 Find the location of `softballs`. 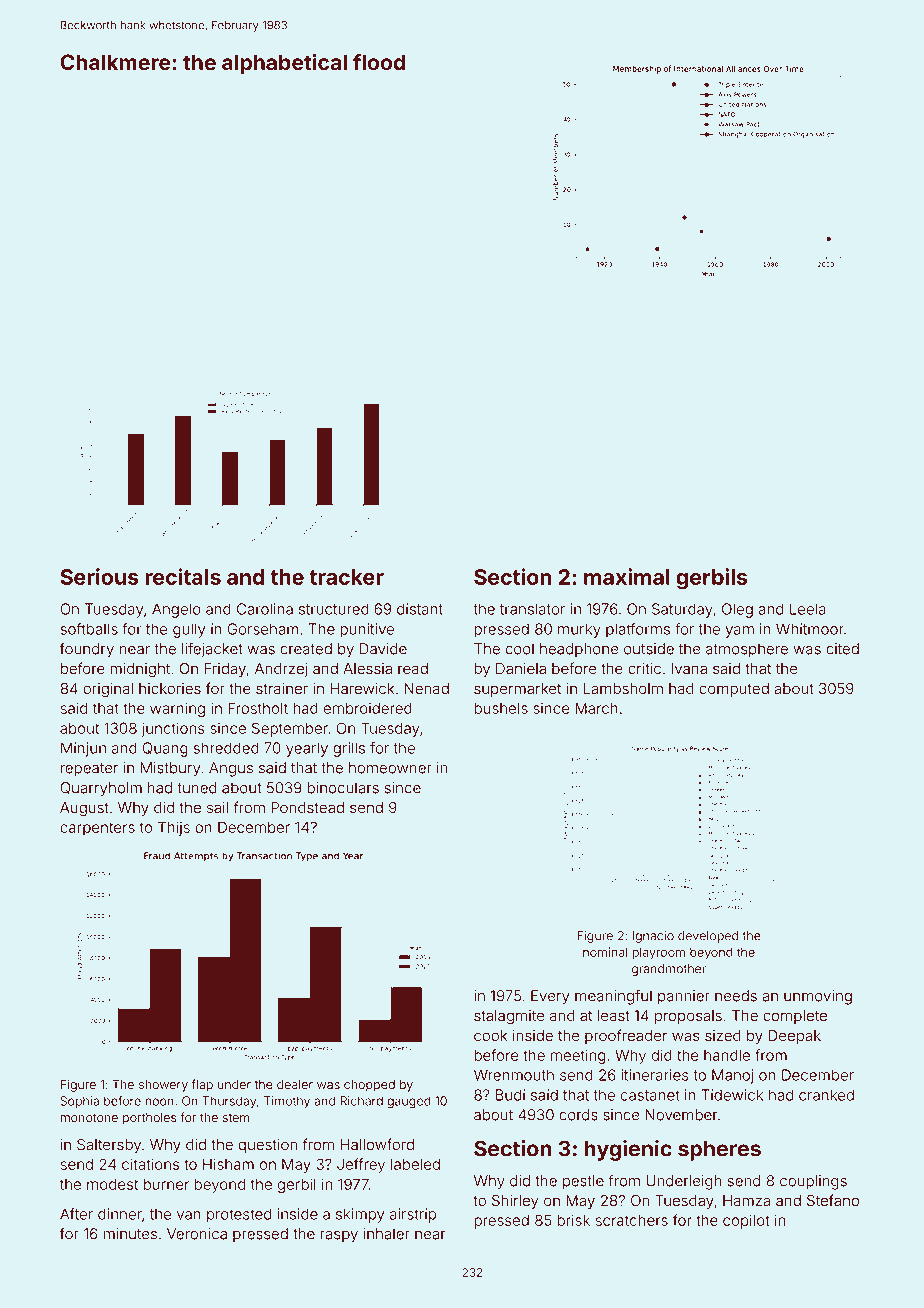

softballs is located at coordinates (89, 629).
